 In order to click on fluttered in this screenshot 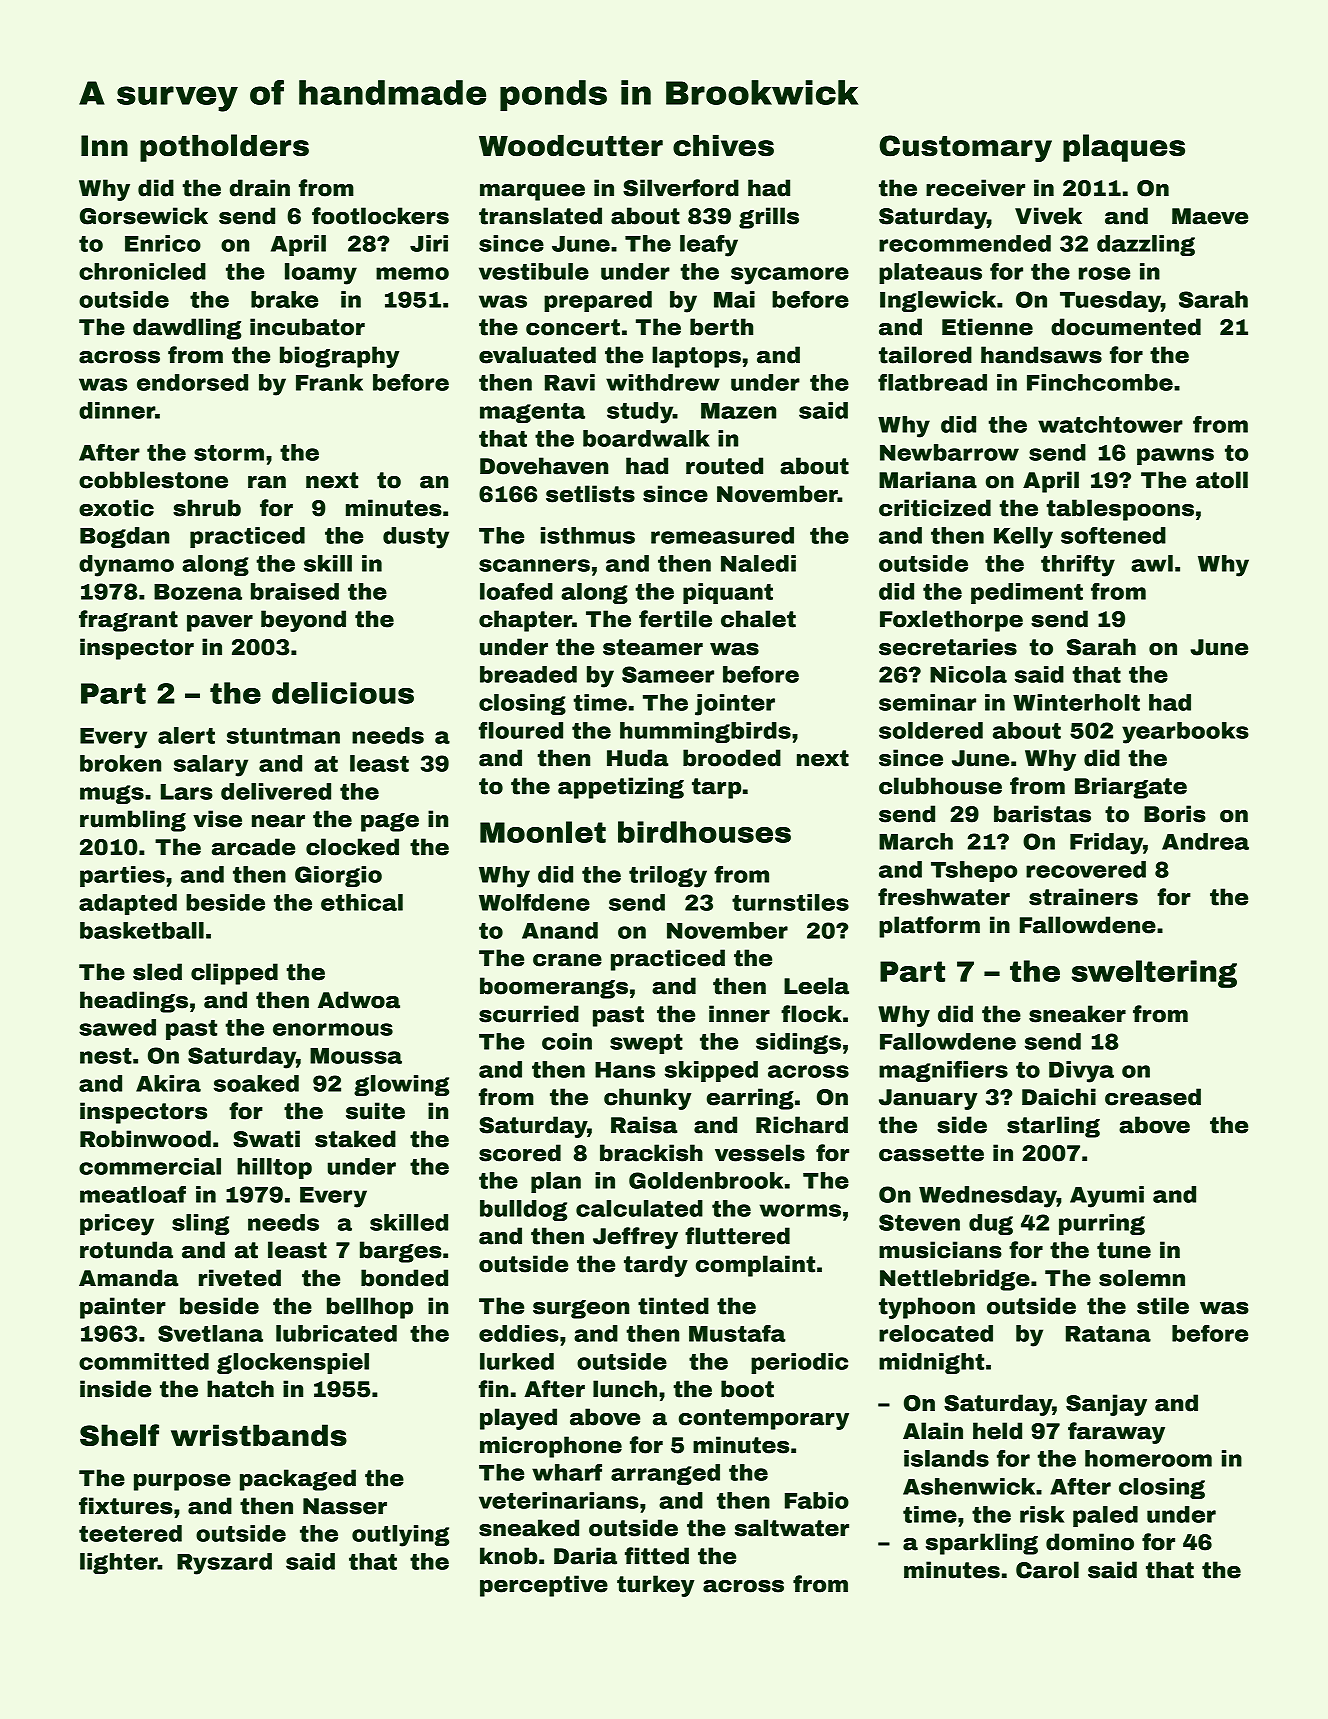, I will do `click(737, 1236)`.
